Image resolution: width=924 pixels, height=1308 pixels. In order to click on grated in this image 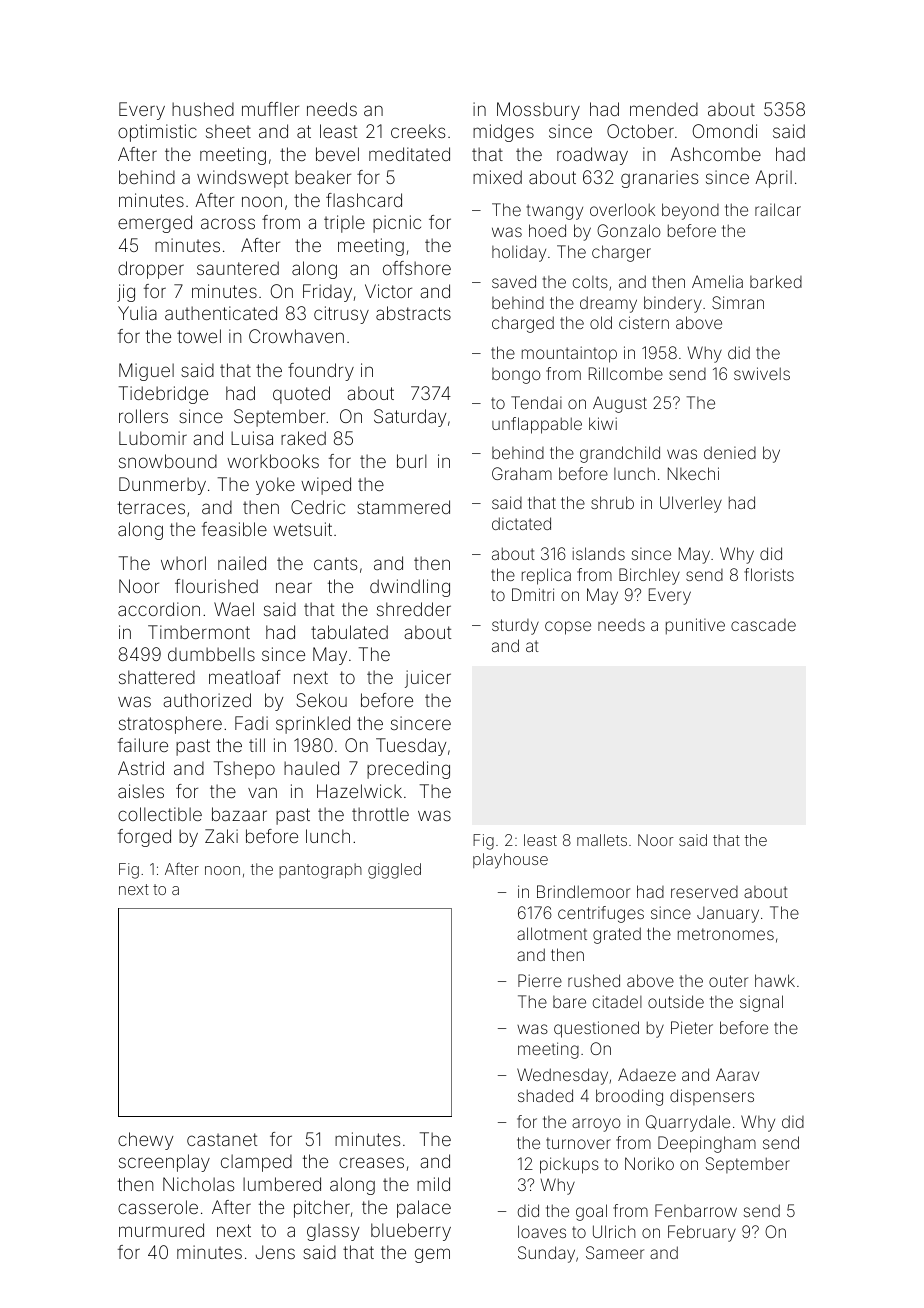, I will do `click(617, 935)`.
